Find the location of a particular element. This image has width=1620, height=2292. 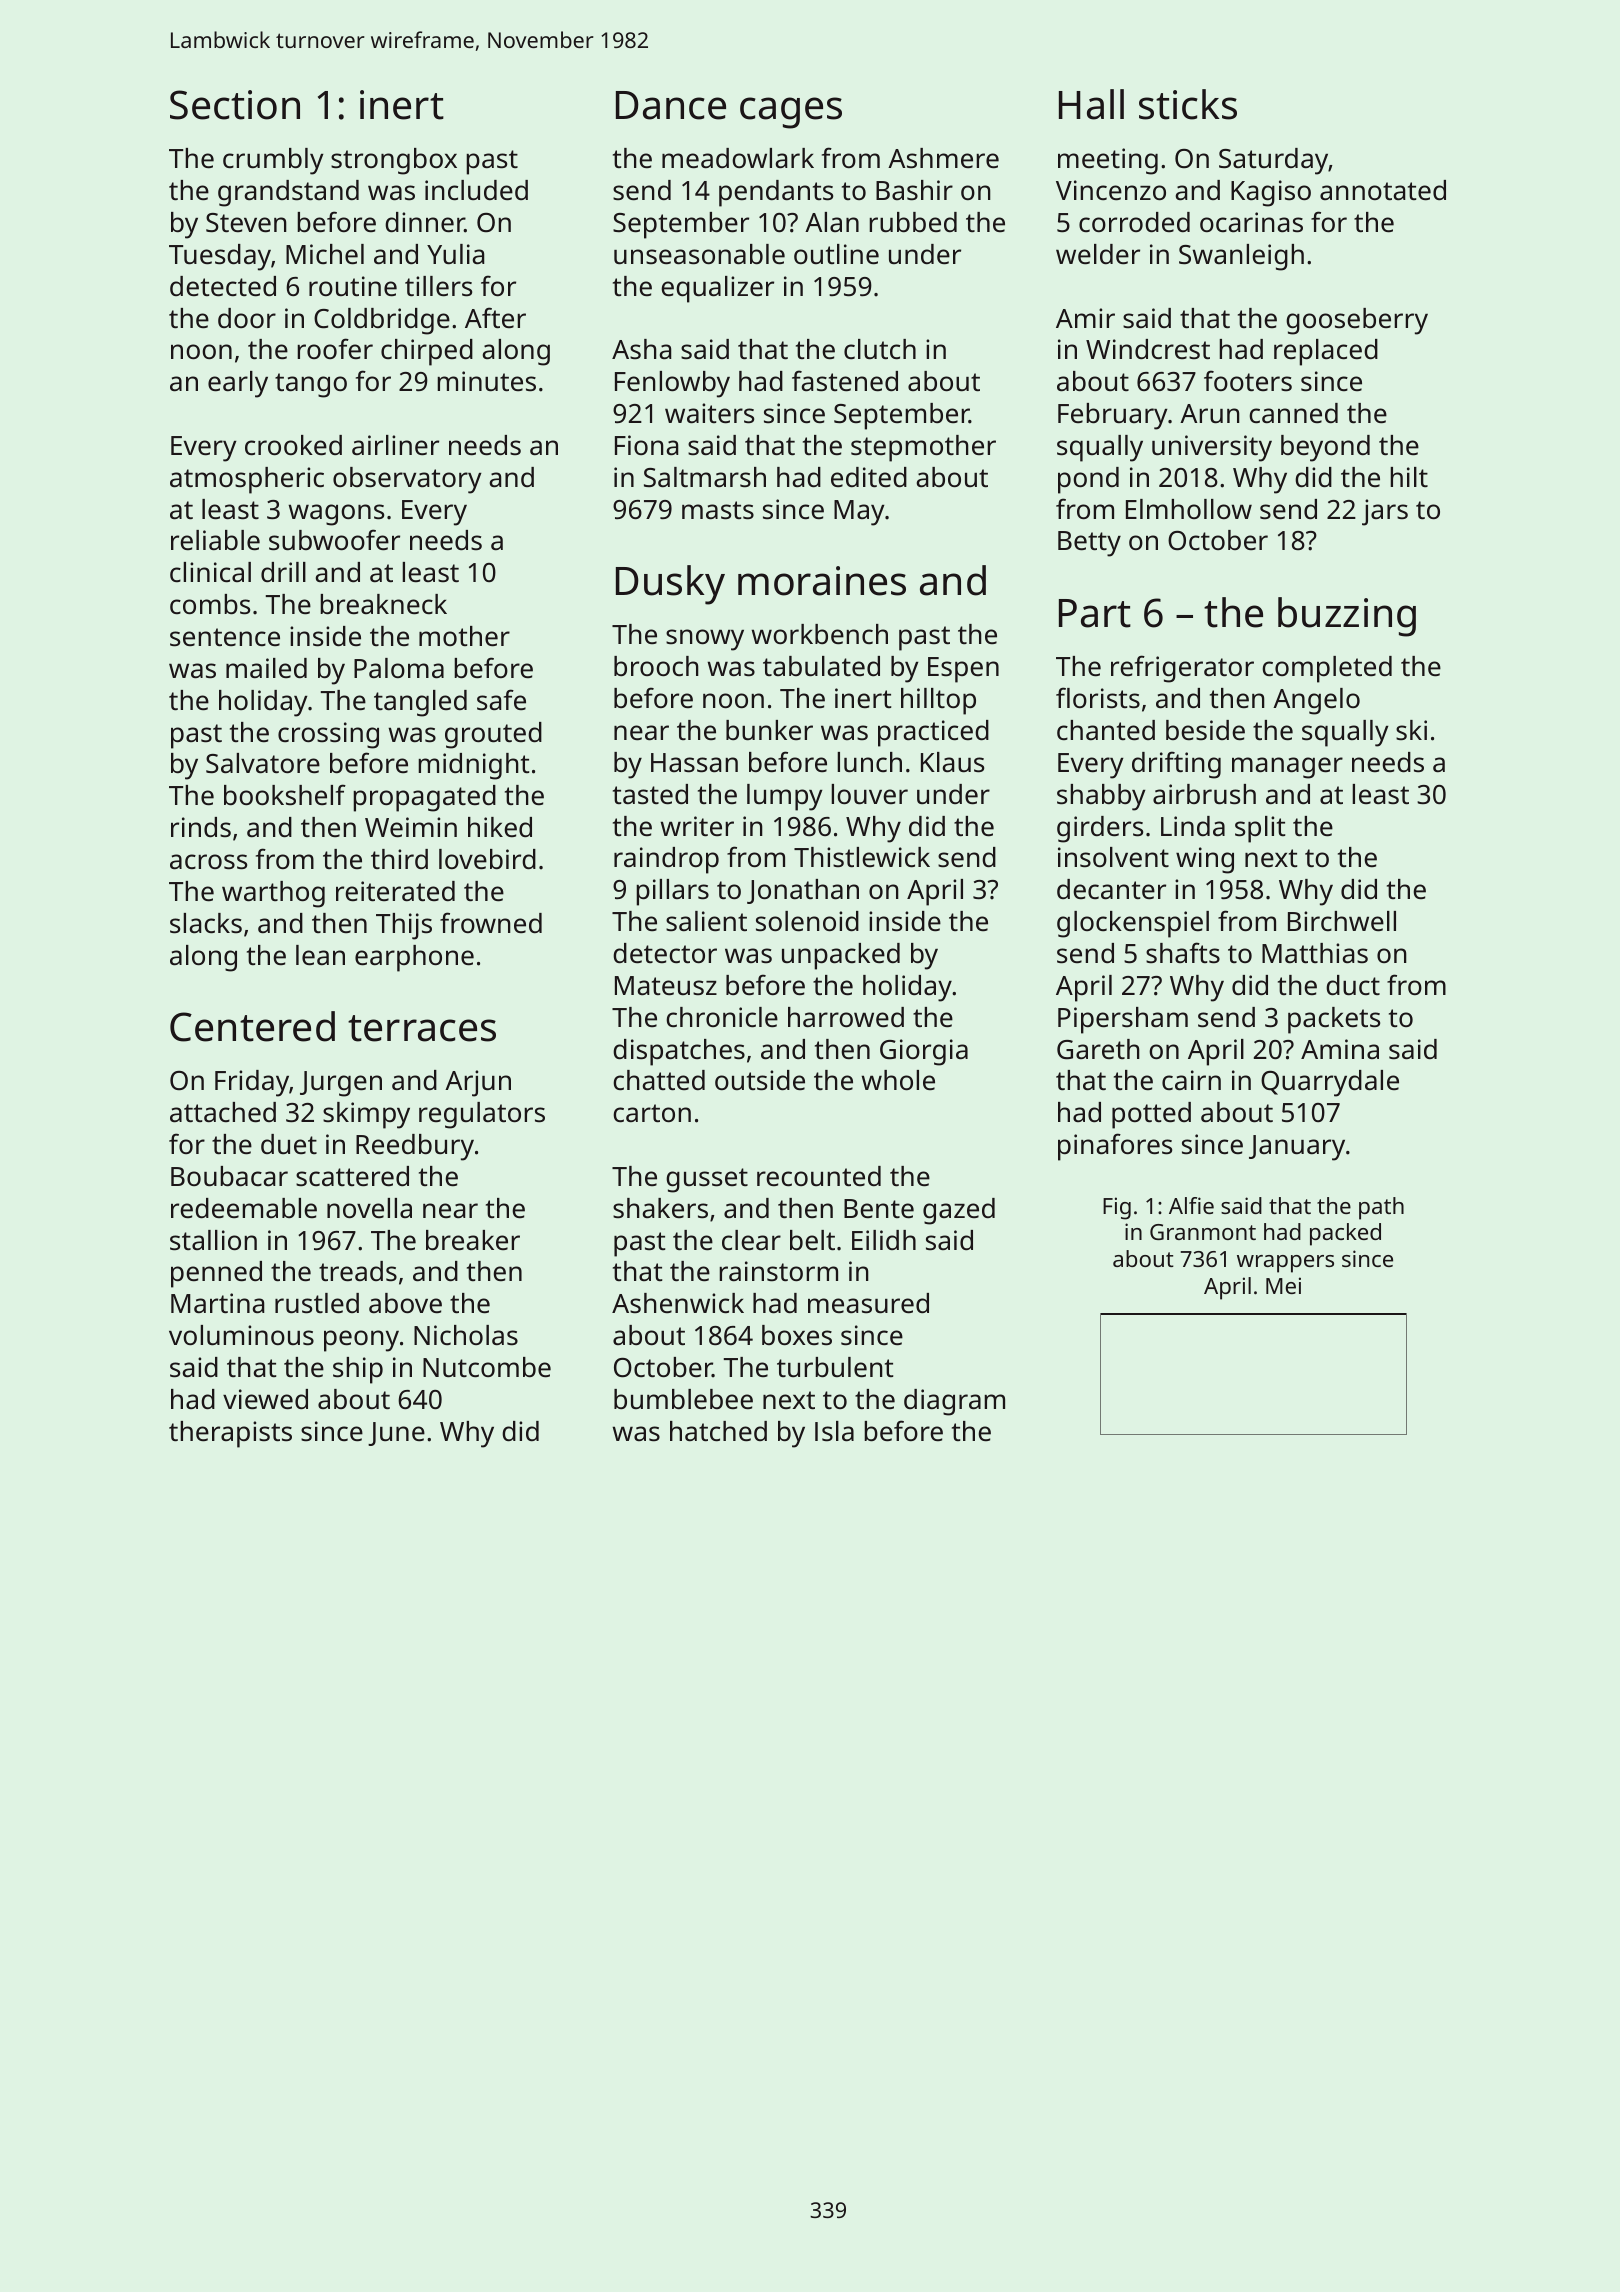

warthog is located at coordinates (273, 894).
